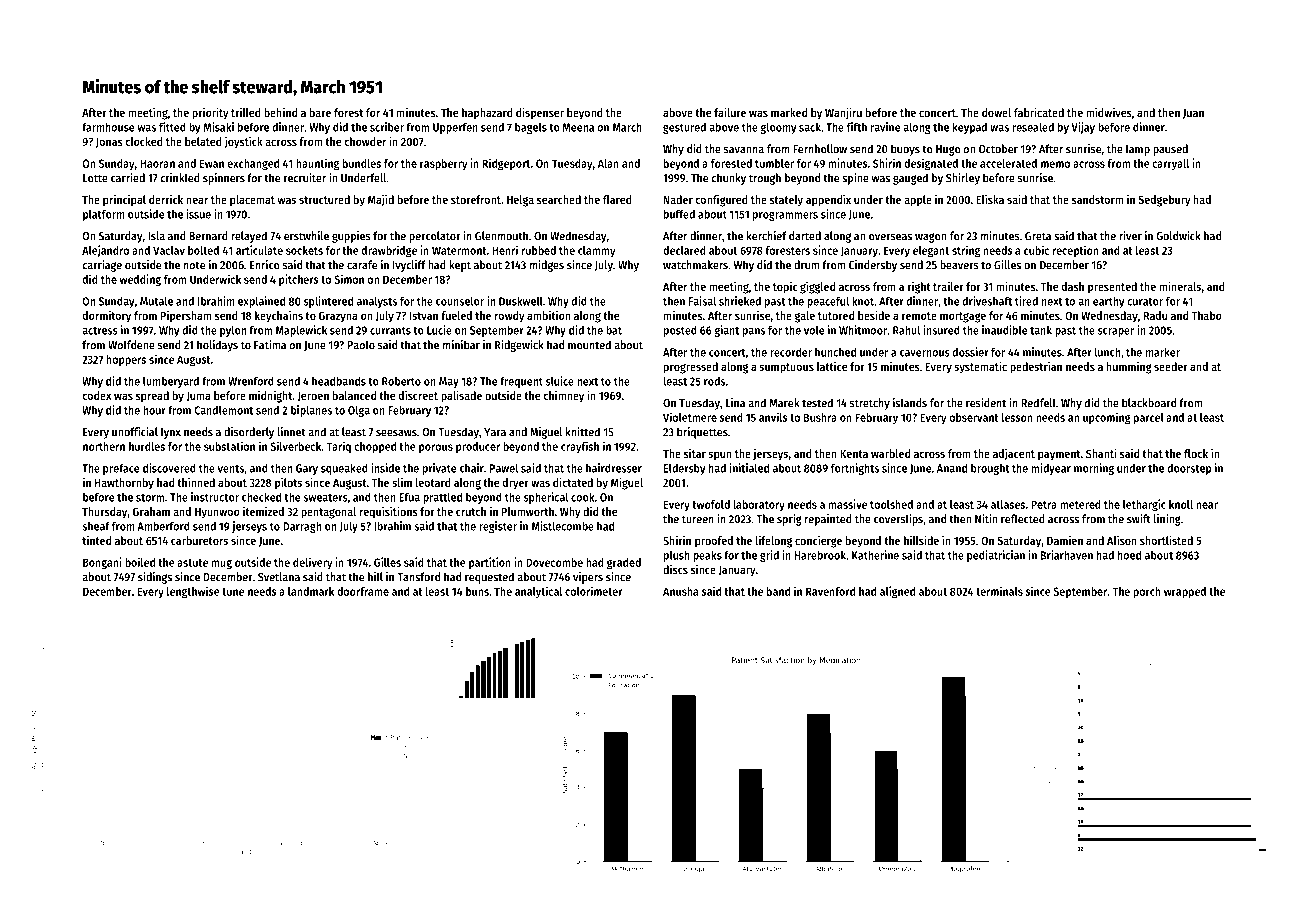 The height and width of the screenshot is (924, 1308). What do you see at coordinates (583, 432) in the screenshot?
I see `knitted` at bounding box center [583, 432].
